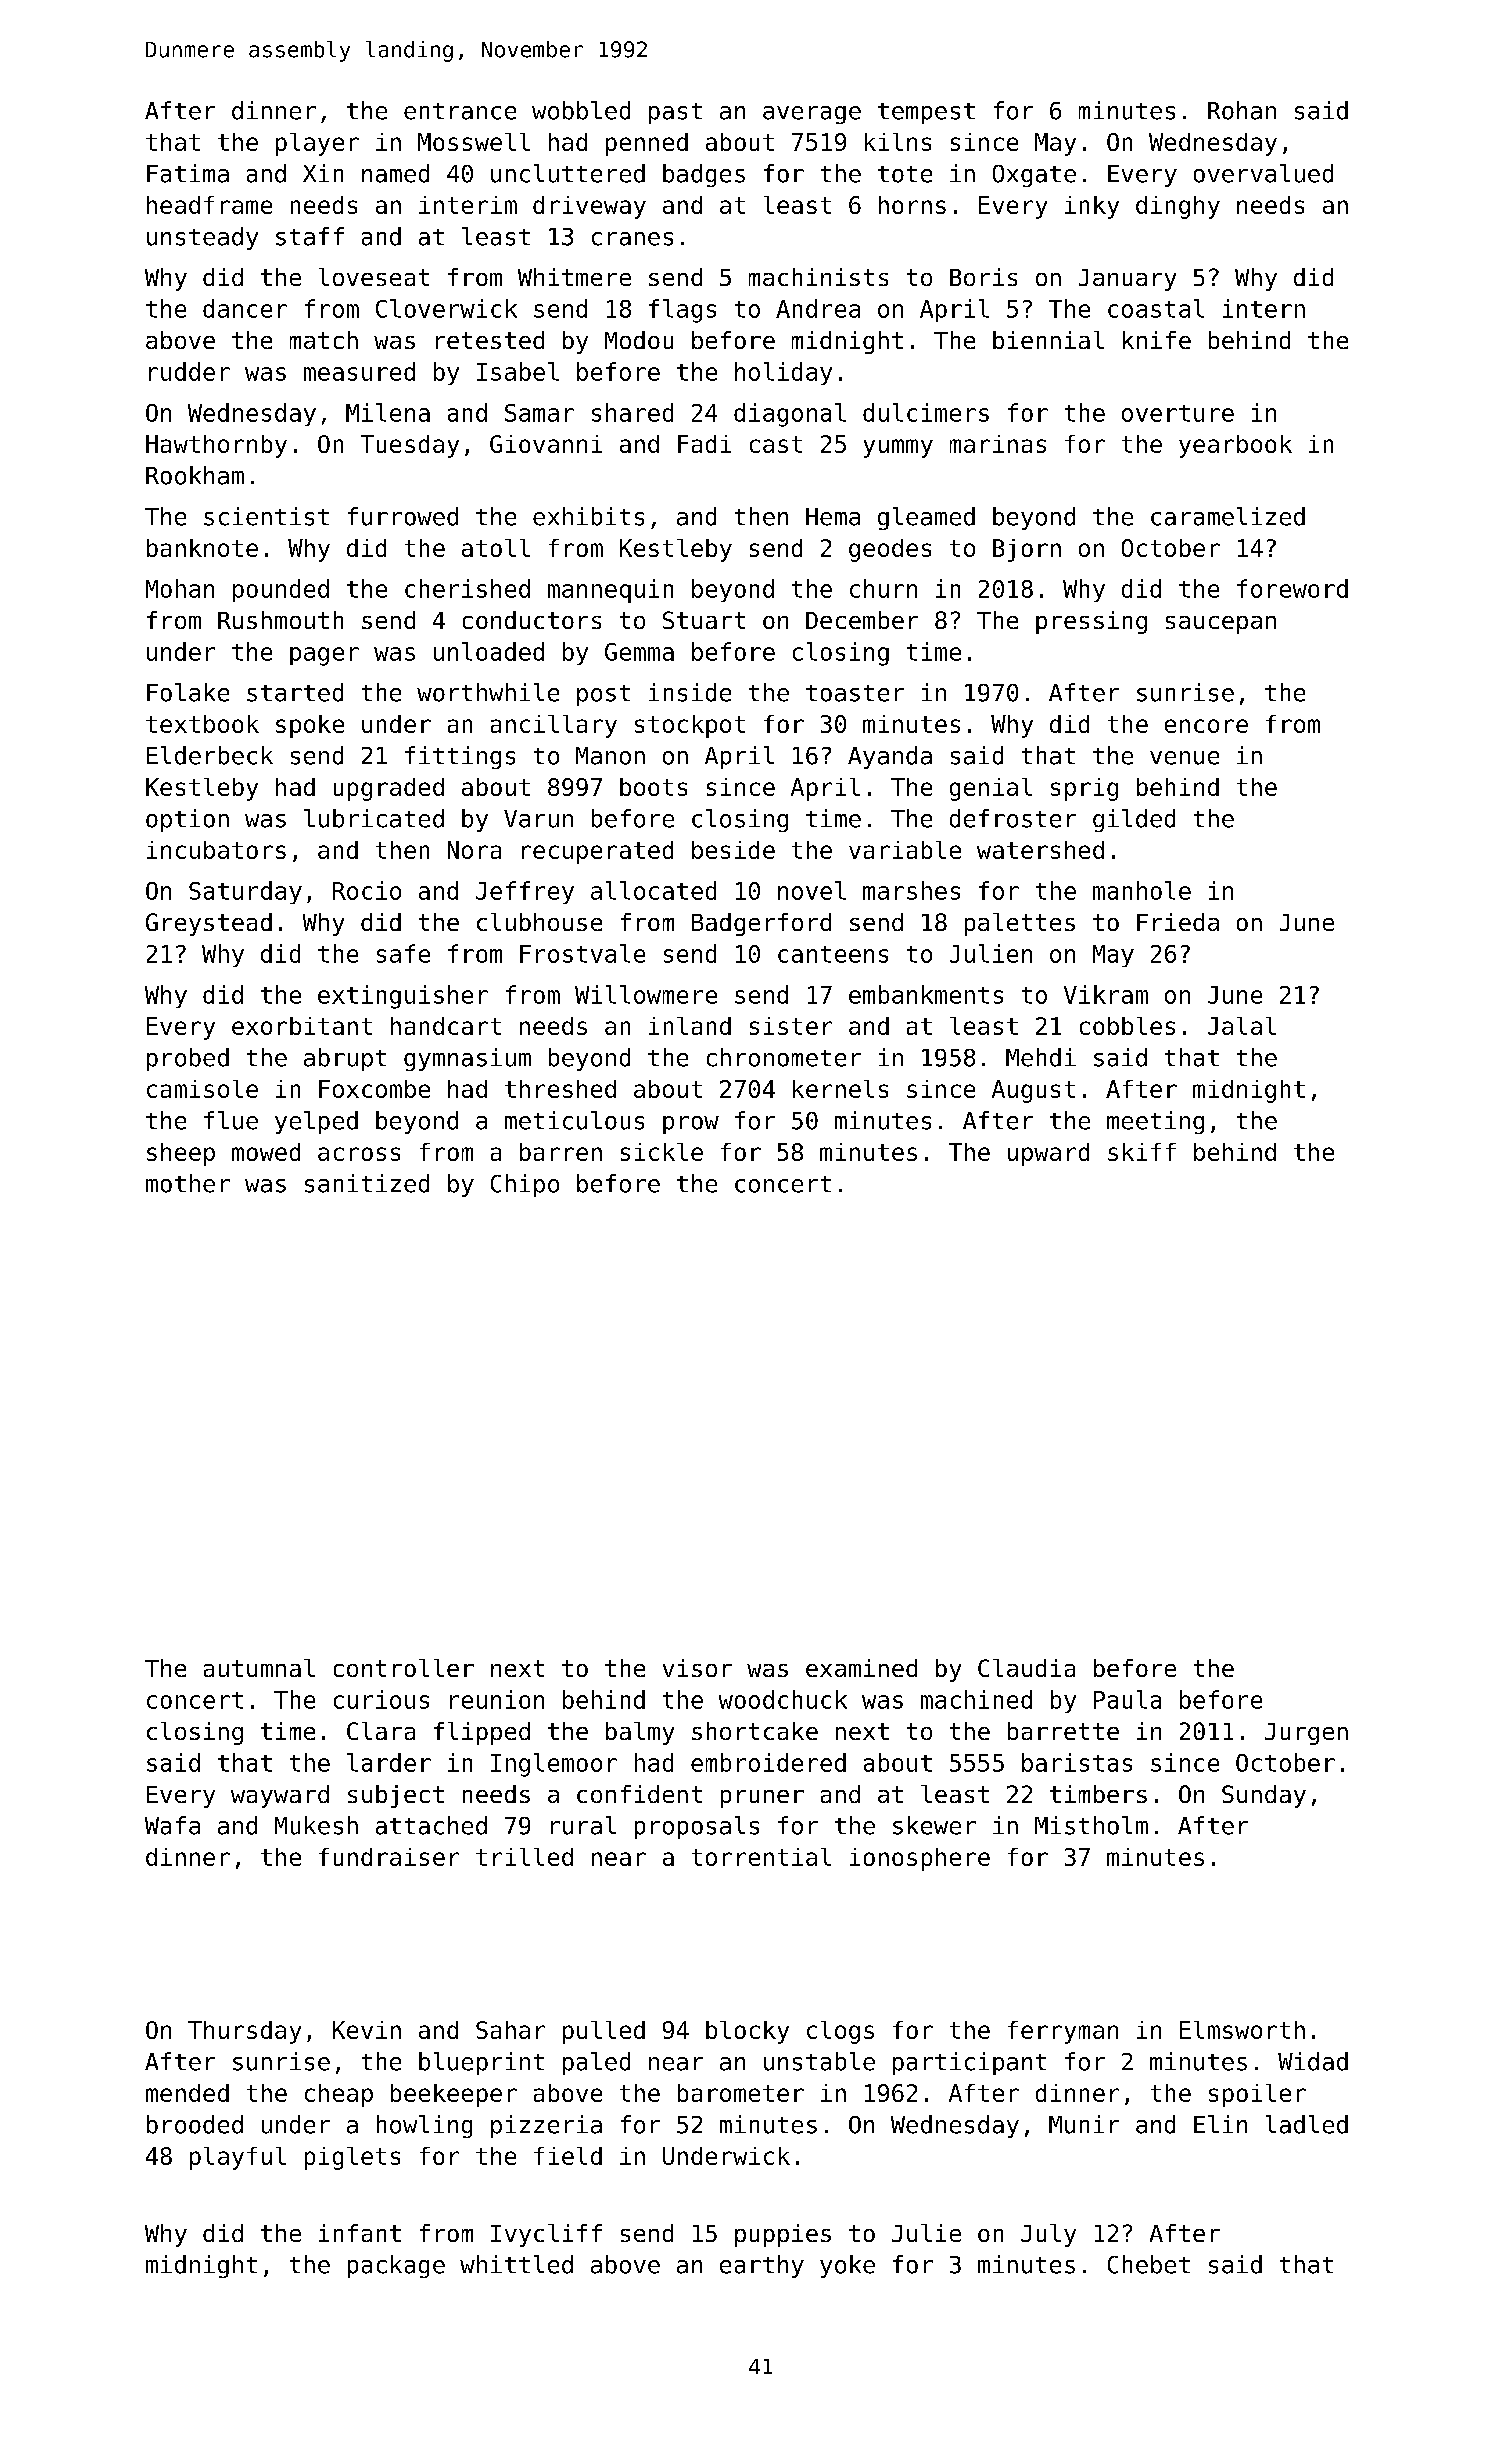 The height and width of the image is (2464, 1496). Describe the element at coordinates (861, 1668) in the image. I see `examined` at that location.
